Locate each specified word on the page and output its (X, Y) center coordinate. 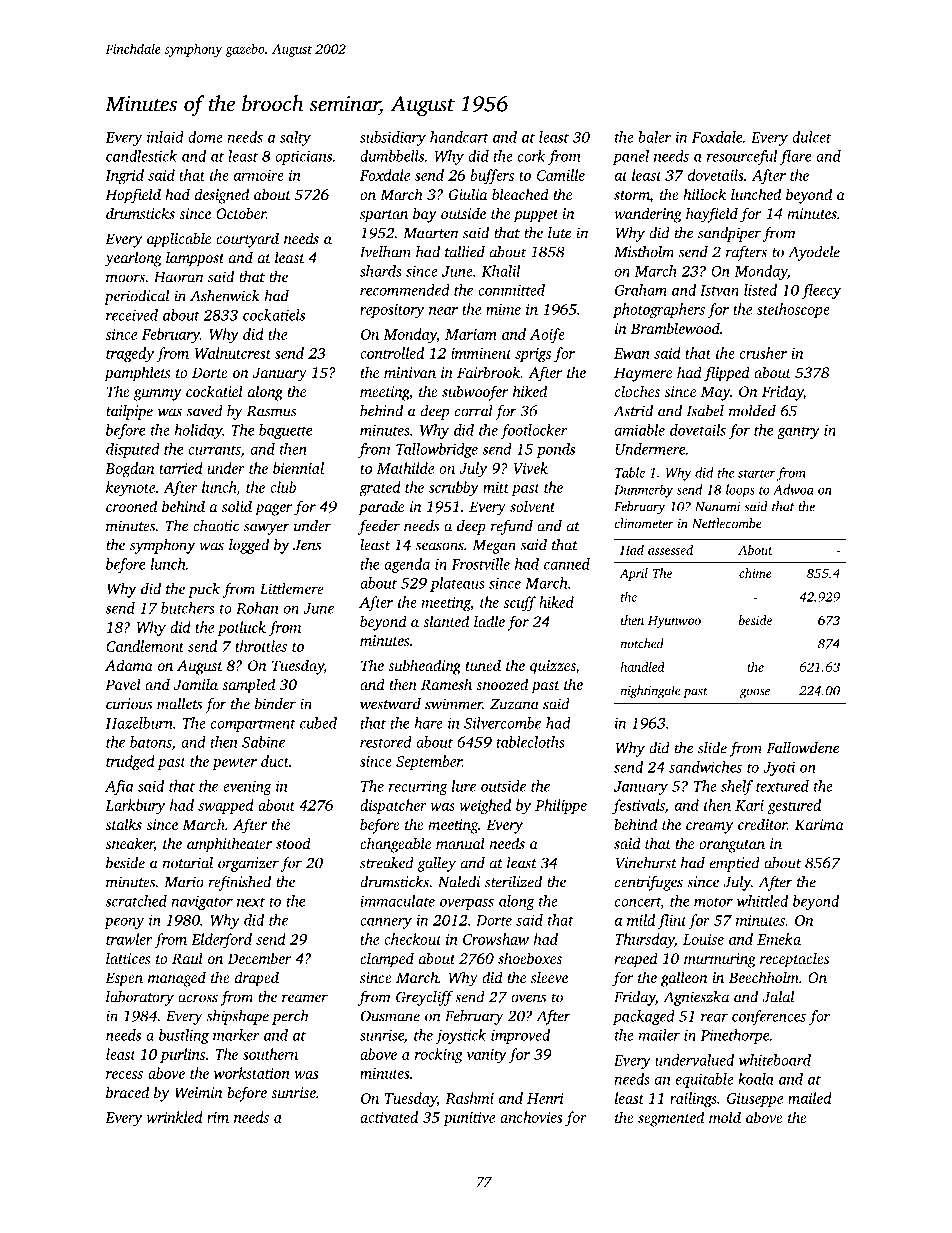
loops (740, 491)
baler (654, 137)
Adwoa (793, 489)
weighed (485, 807)
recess (124, 1075)
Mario (184, 882)
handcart (459, 137)
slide (712, 748)
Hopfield (133, 196)
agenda (407, 565)
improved (520, 1036)
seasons (440, 546)
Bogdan (129, 470)
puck (204, 590)
